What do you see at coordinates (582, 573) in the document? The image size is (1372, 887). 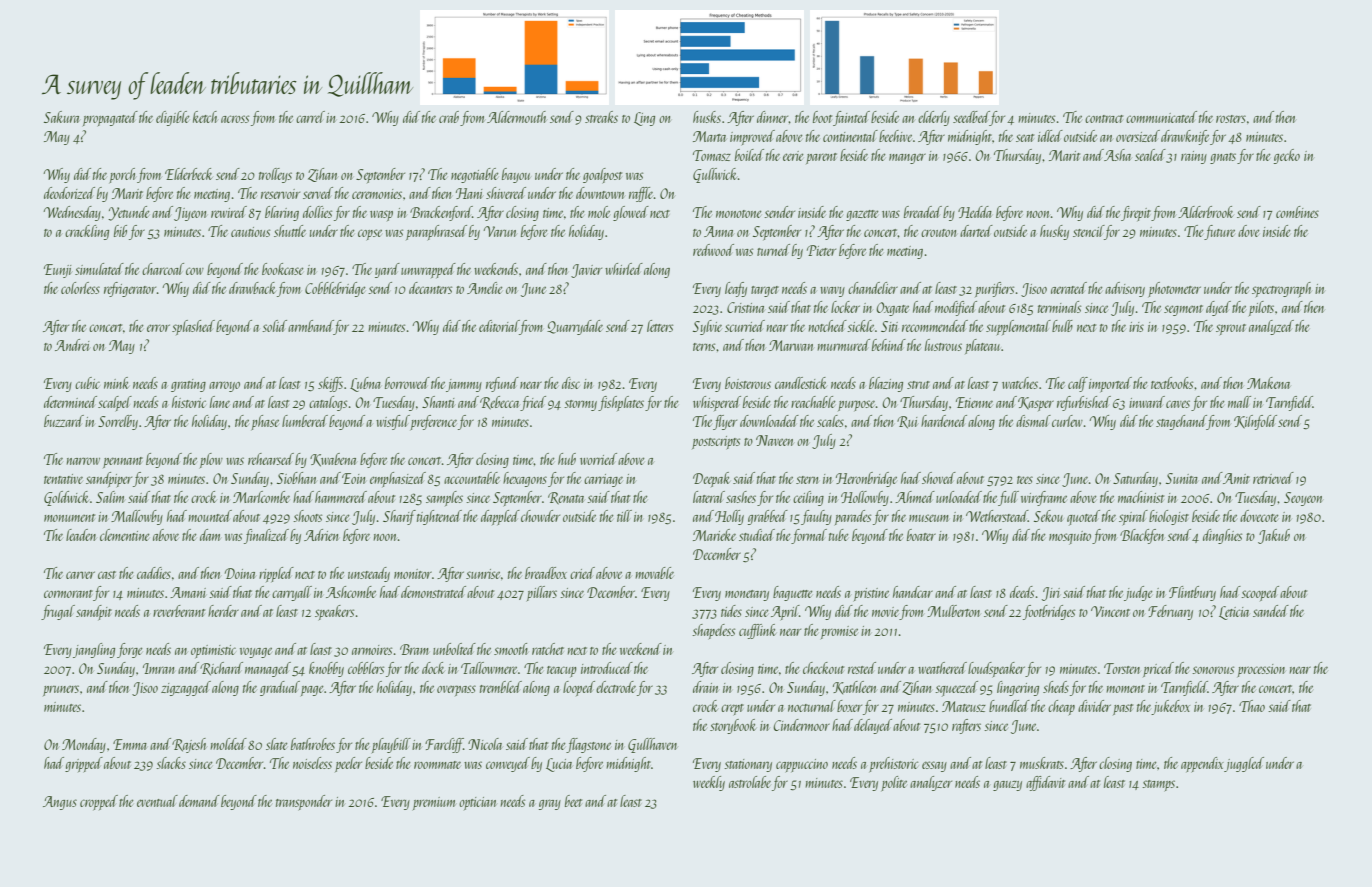 I see `cried` at bounding box center [582, 573].
